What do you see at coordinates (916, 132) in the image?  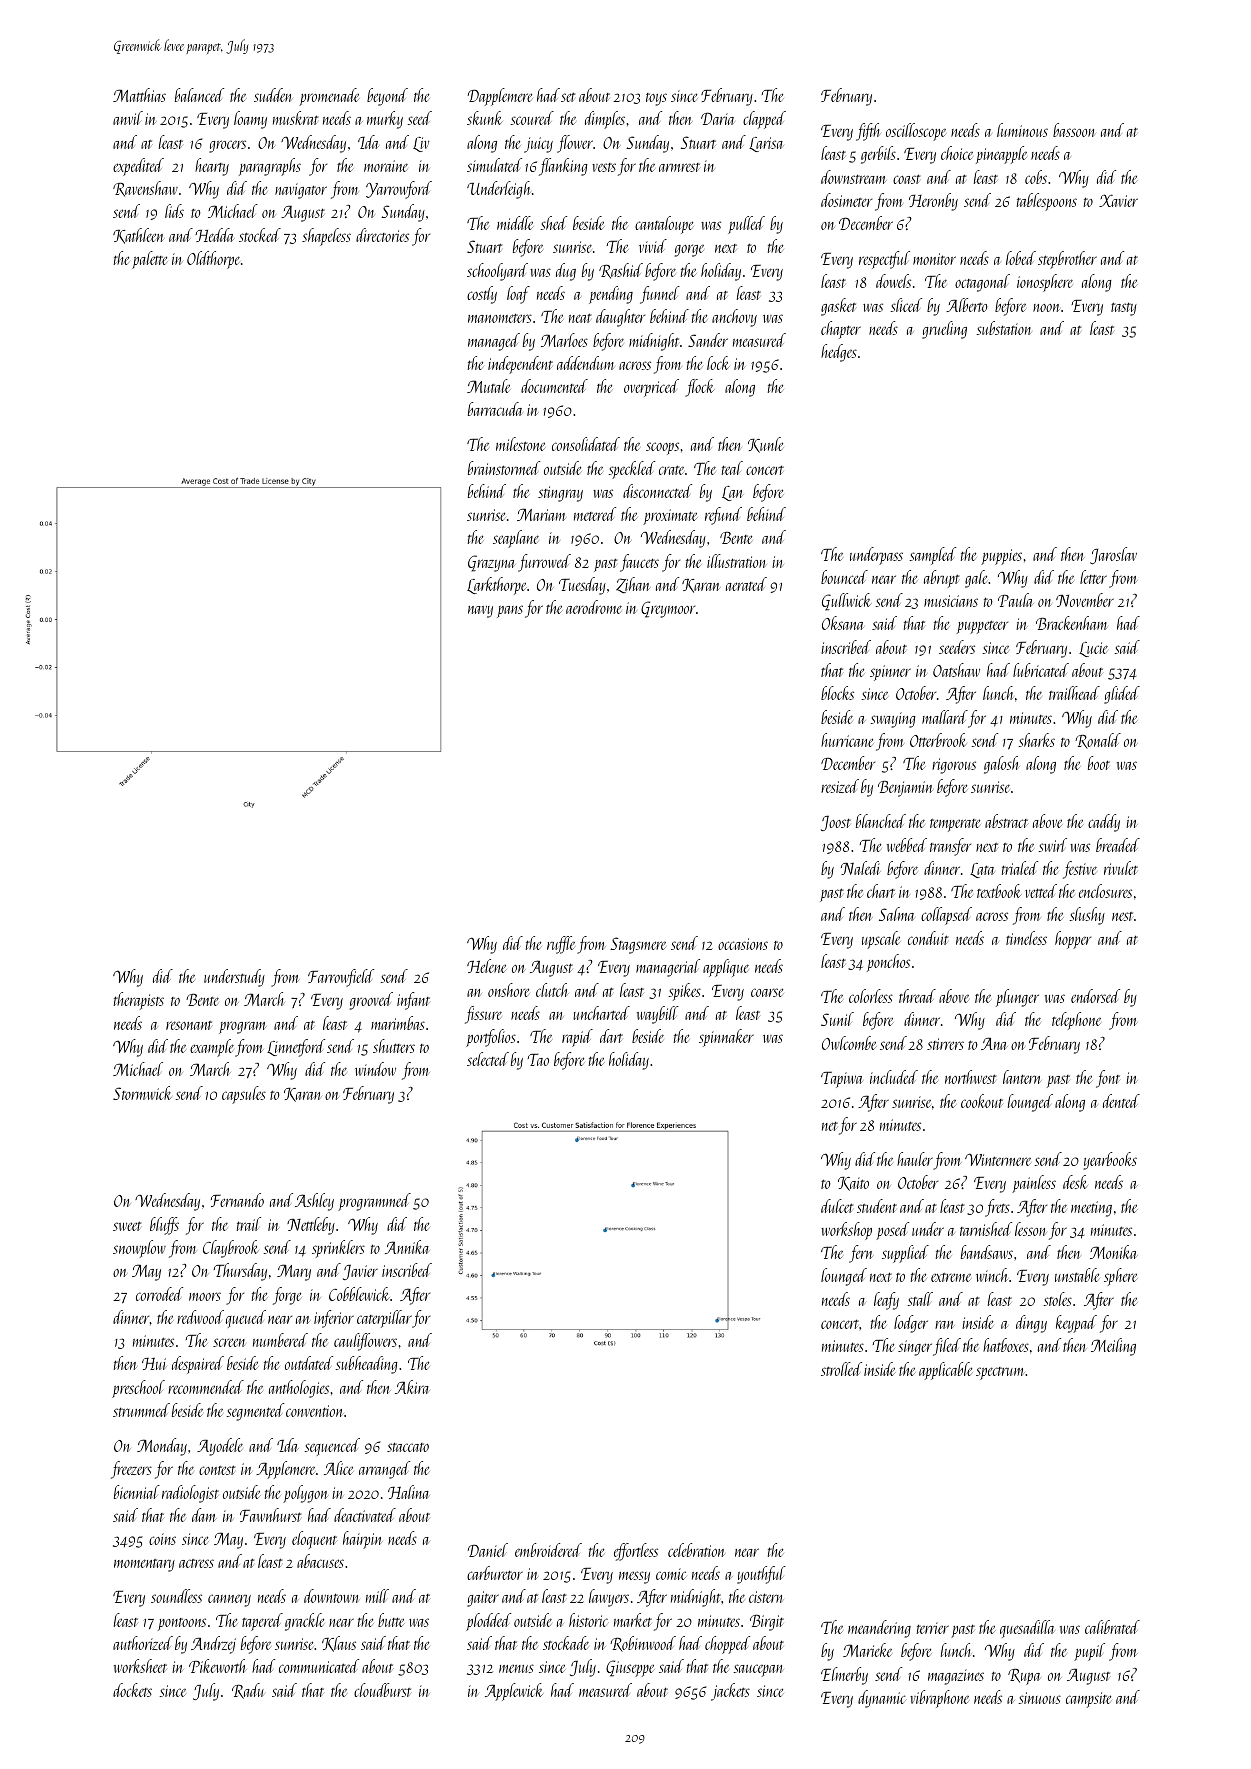 I see `oscilloscope` at bounding box center [916, 132].
